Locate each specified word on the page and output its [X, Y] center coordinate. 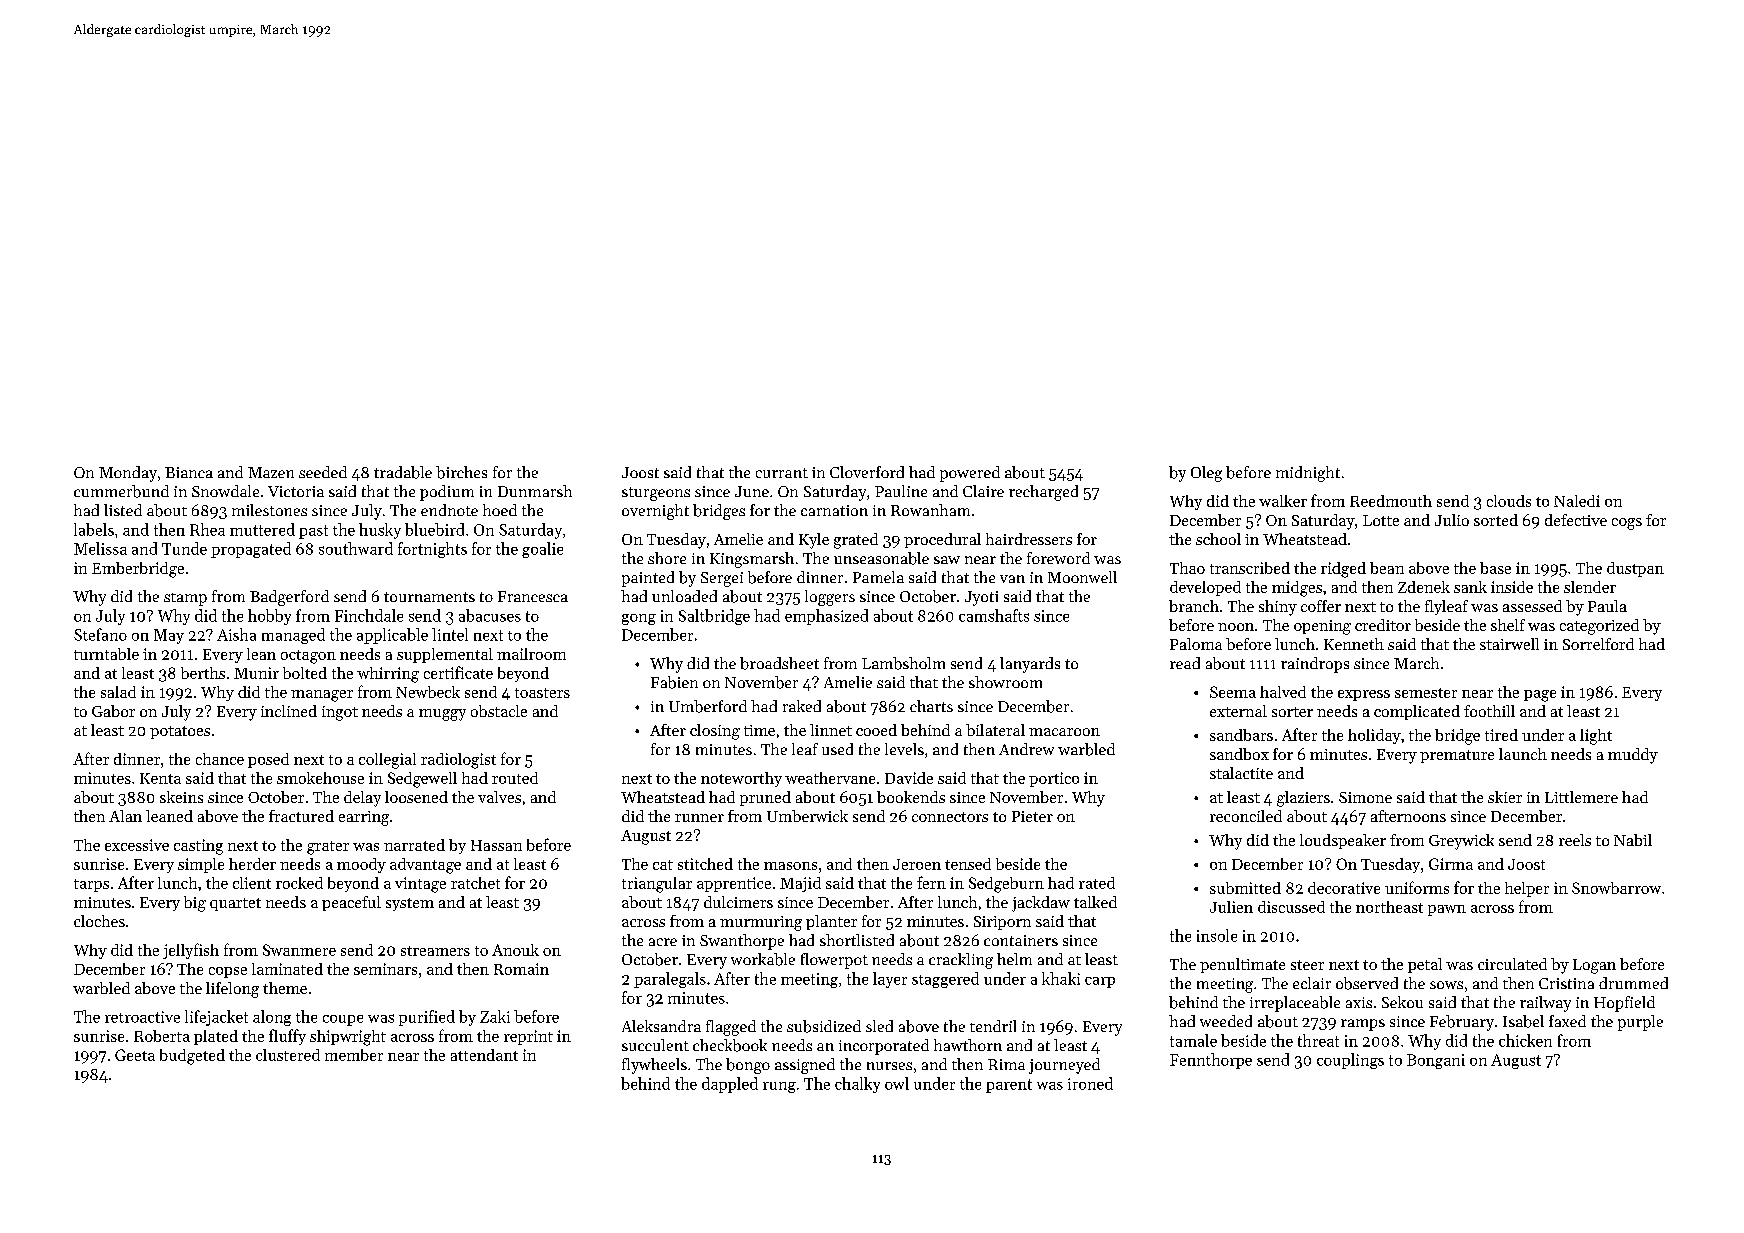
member [354, 1055]
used [837, 749]
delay [362, 799]
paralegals [670, 980]
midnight [1308, 474]
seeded [323, 472]
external [1238, 711]
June [752, 491]
